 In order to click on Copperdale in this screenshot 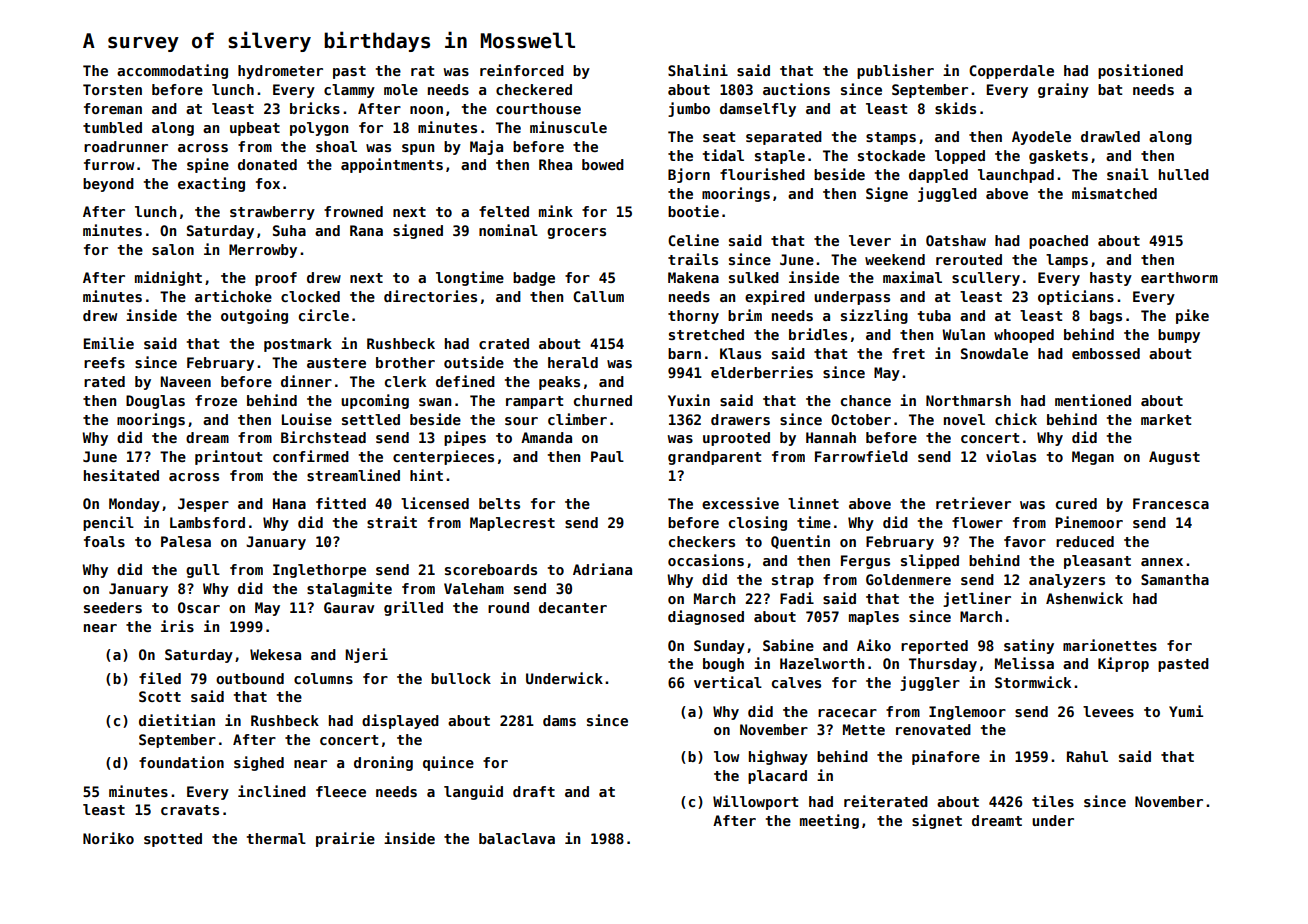, I will do `click(1011, 72)`.
